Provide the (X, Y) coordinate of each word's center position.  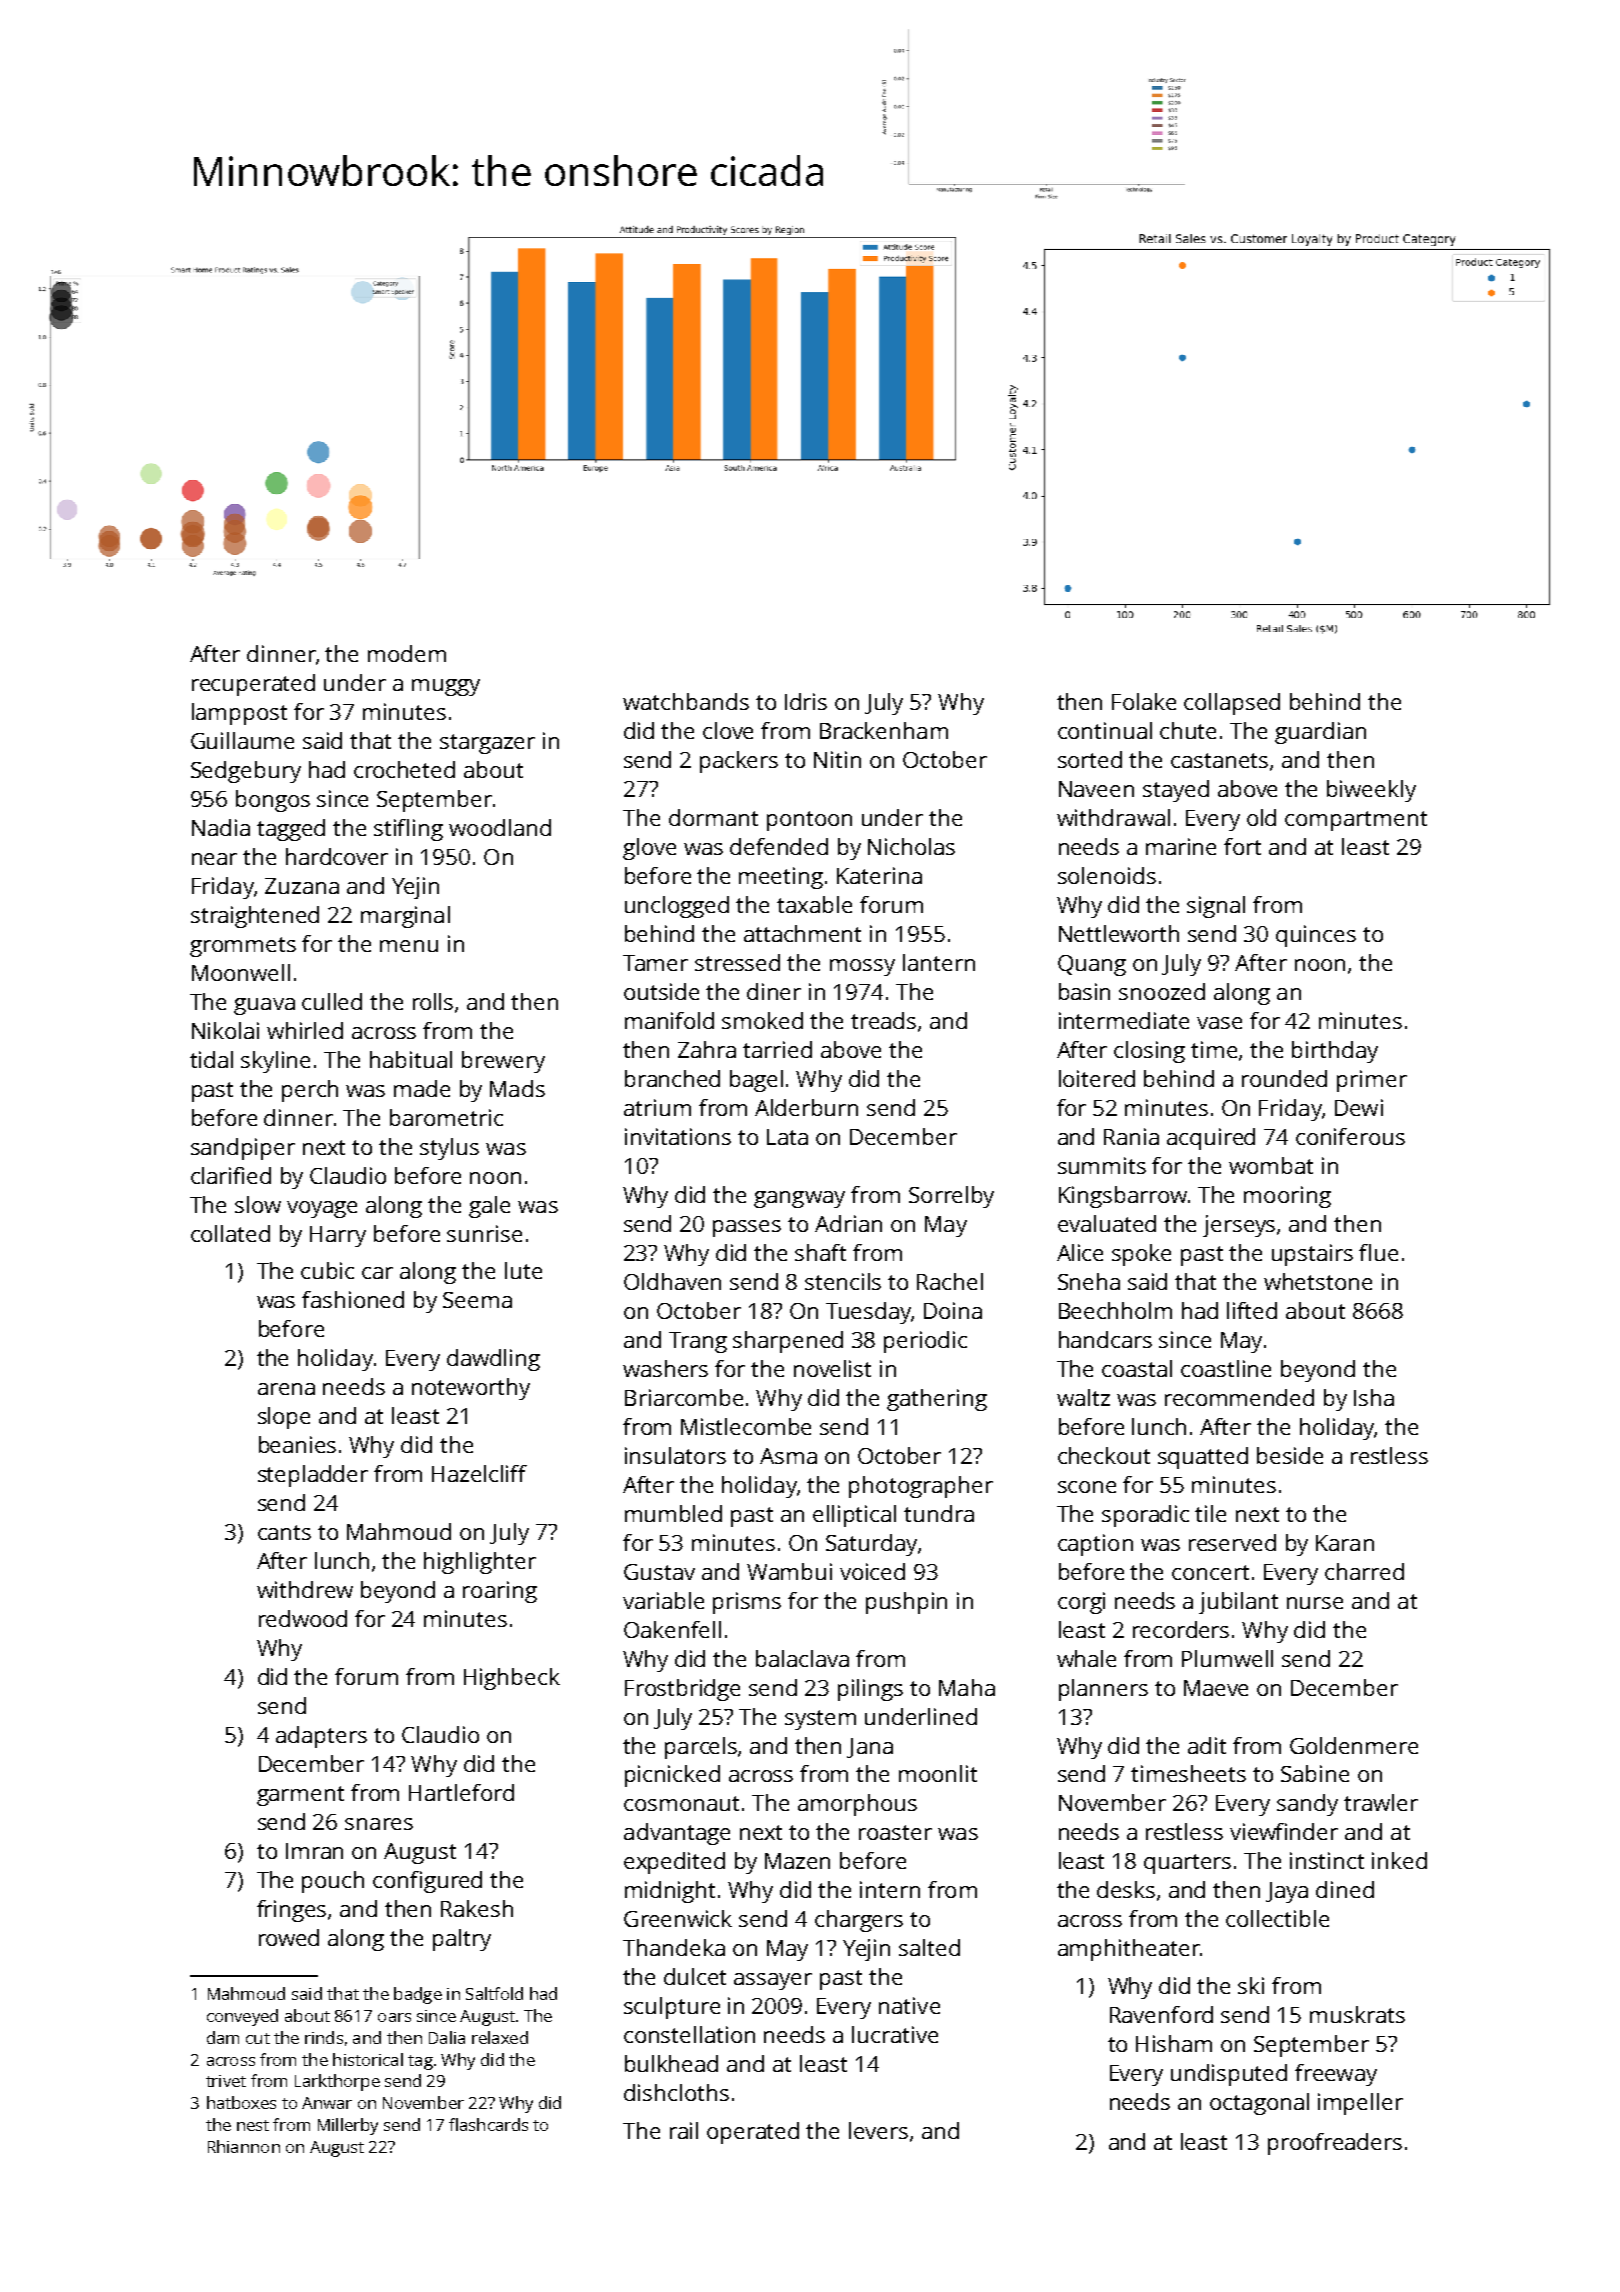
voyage (322, 1209)
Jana (870, 1748)
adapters (321, 1737)
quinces (1316, 936)
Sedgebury (246, 772)
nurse (1315, 1603)
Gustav (659, 1572)
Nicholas (911, 846)
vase (1219, 1023)
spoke (1141, 1255)
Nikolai (225, 1030)
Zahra (707, 1049)
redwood (303, 1618)
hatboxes (241, 2102)
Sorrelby (951, 1197)
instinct (1327, 1860)
